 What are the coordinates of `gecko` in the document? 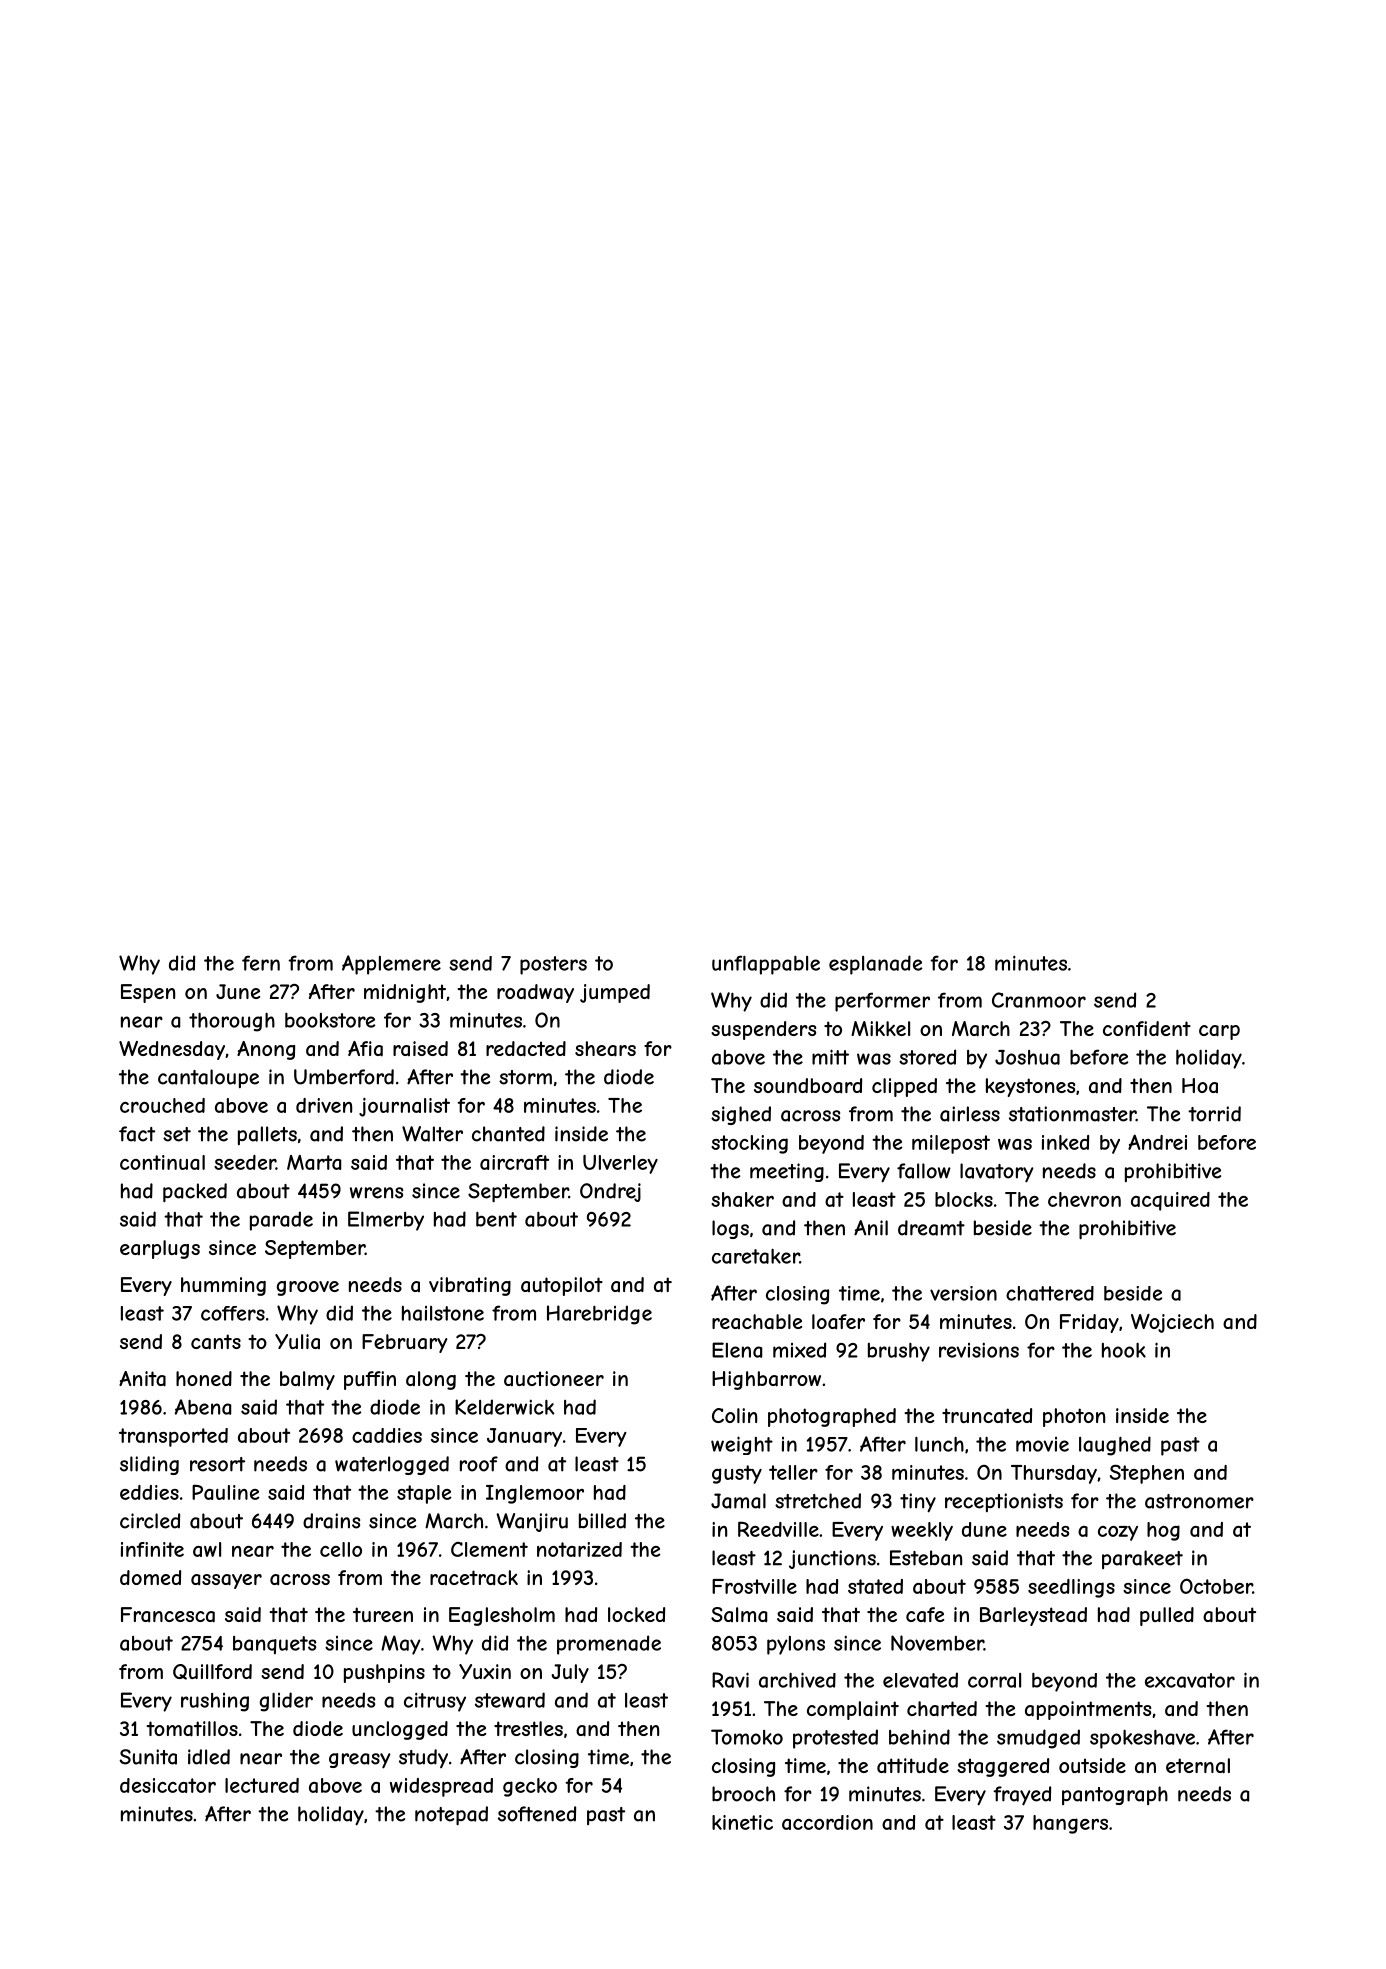 It's located at (530, 1787).
